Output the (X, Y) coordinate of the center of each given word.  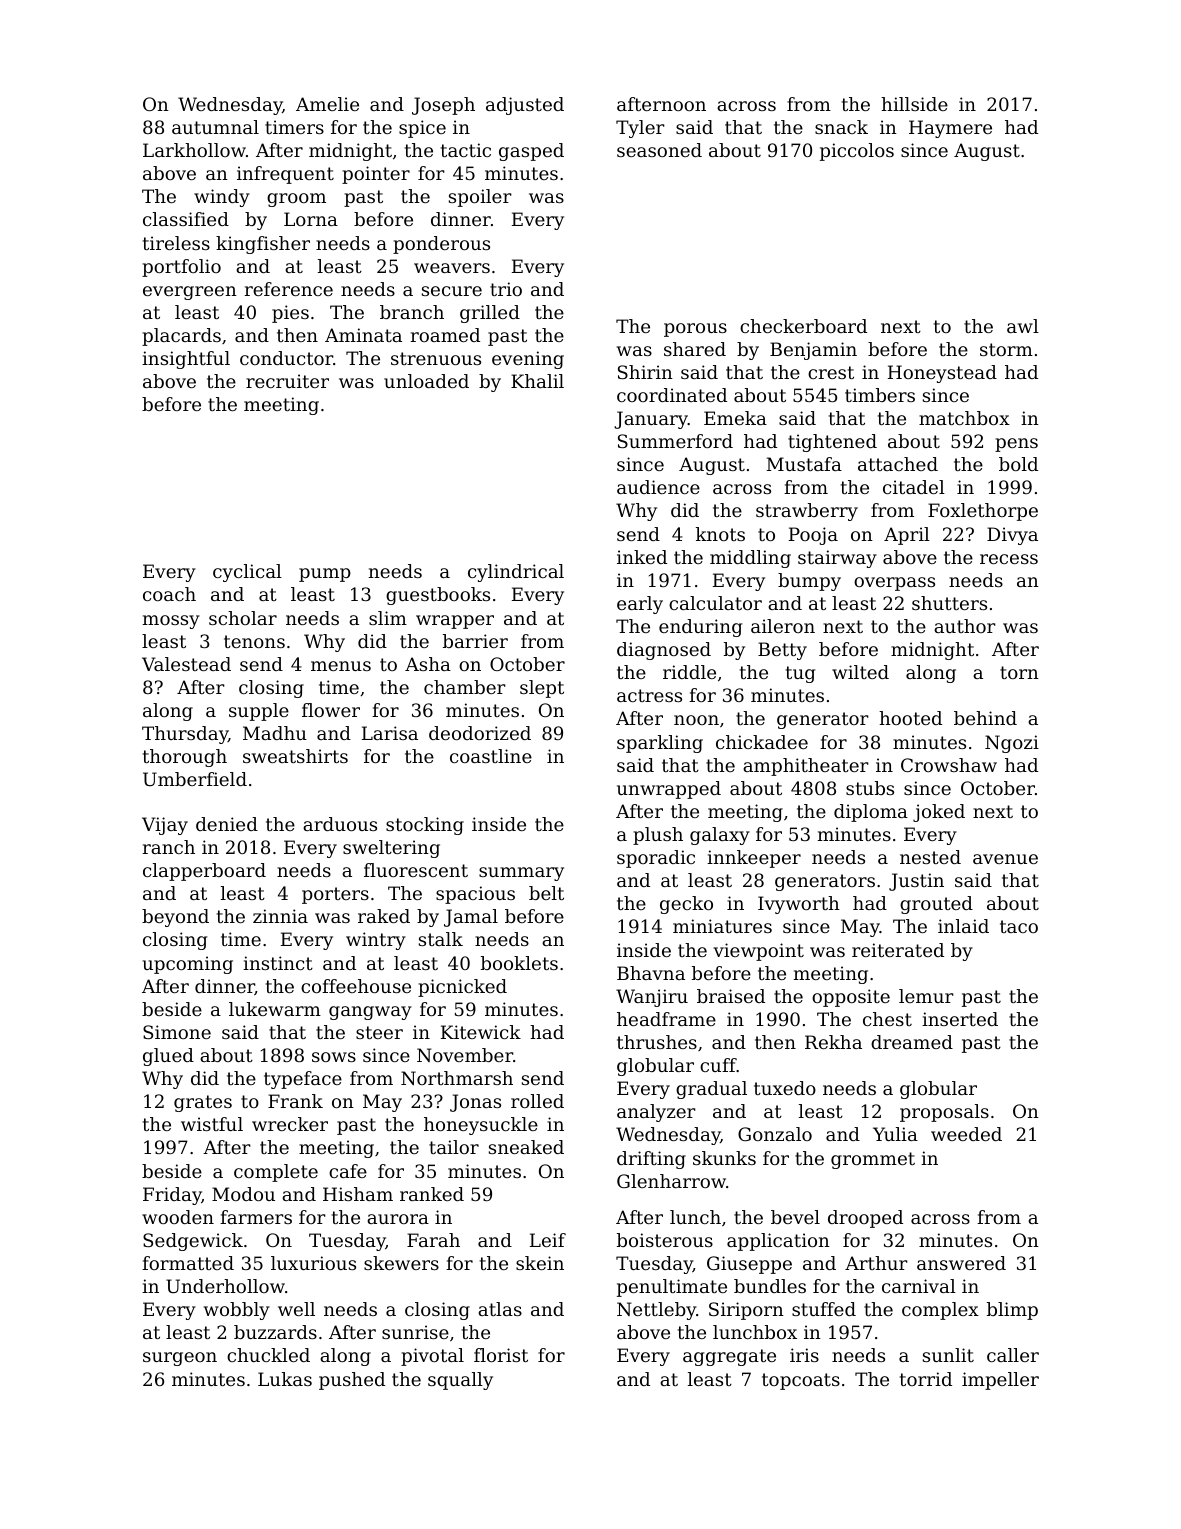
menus (341, 666)
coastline (491, 756)
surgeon (180, 1359)
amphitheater (806, 767)
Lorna (311, 219)
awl (1023, 326)
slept (542, 689)
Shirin (645, 372)
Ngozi (1012, 744)
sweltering (391, 849)
